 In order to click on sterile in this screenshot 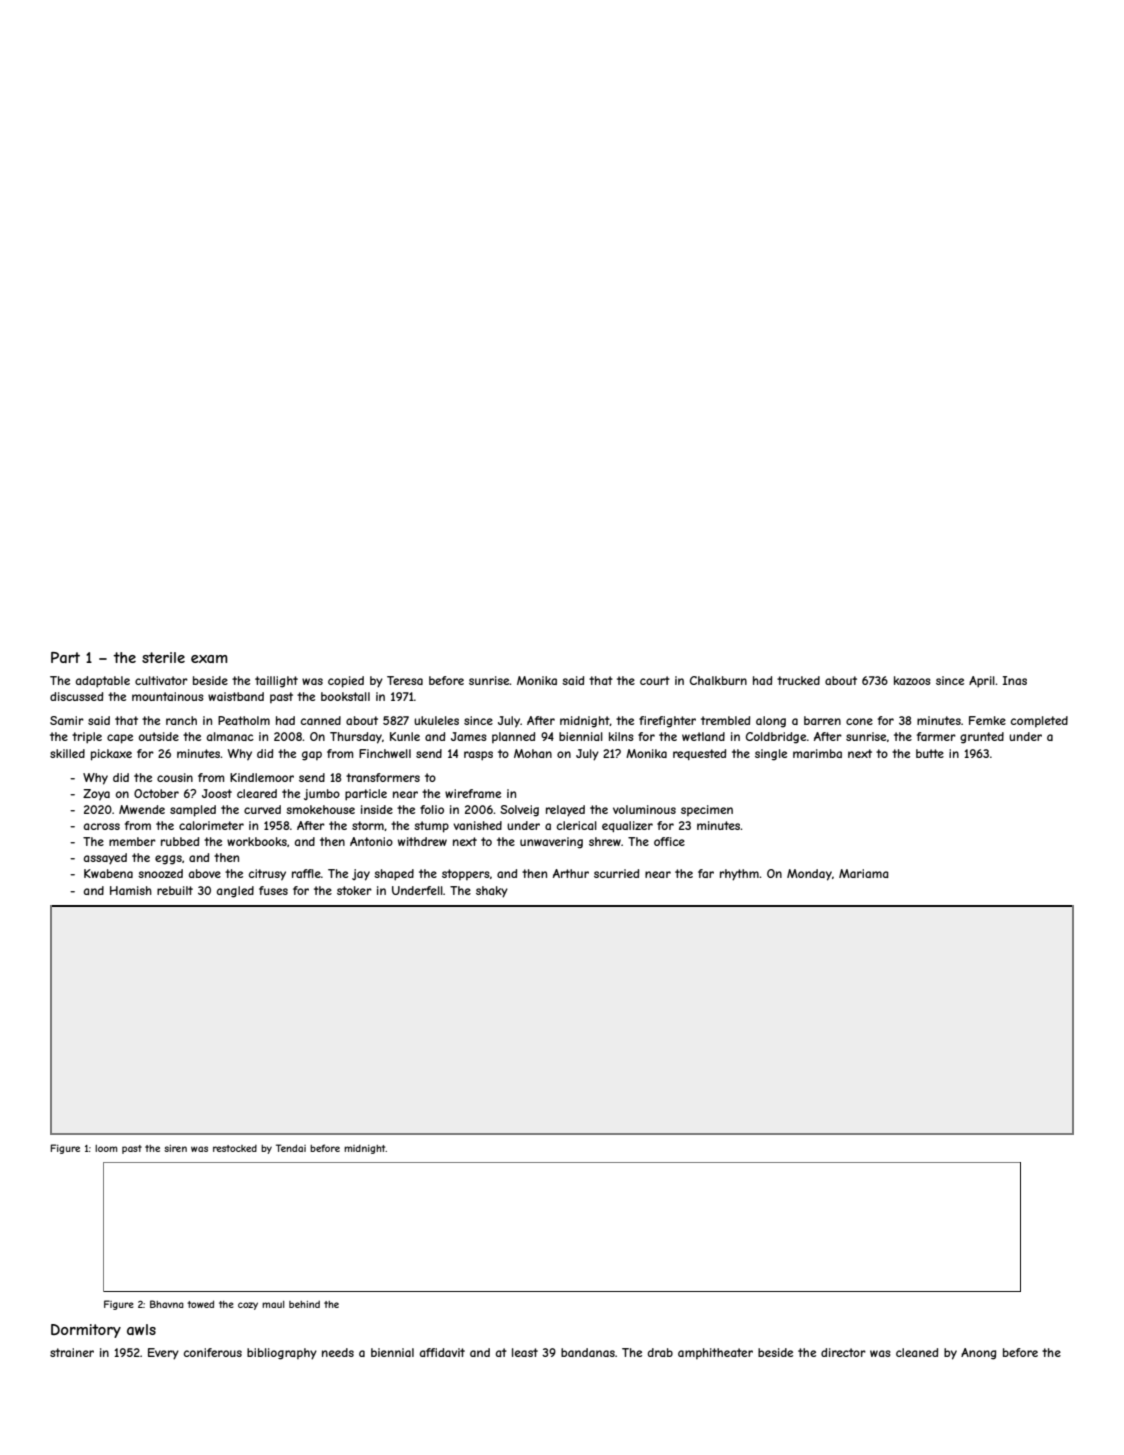, I will do `click(163, 657)`.
